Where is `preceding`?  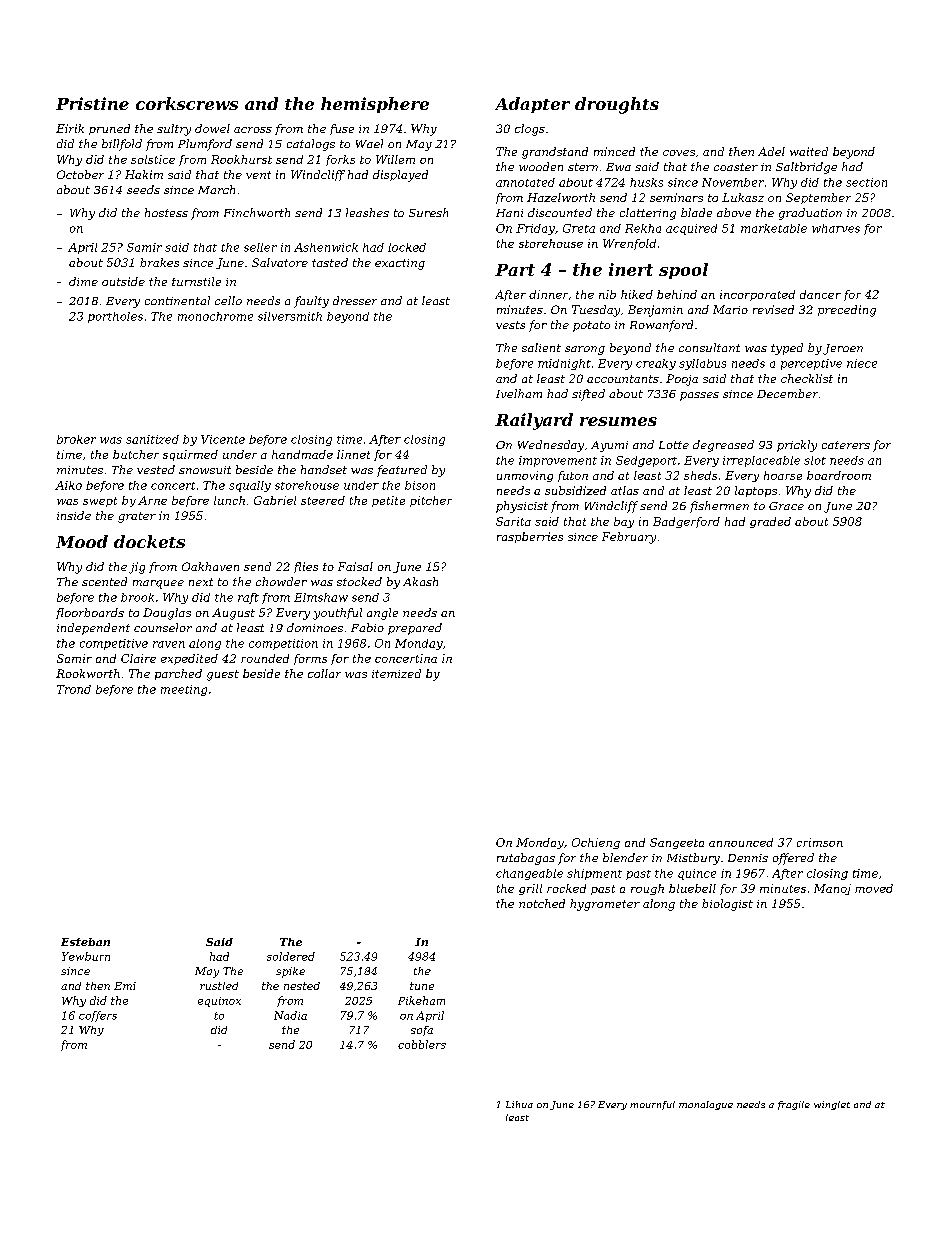
preceding is located at coordinates (847, 311).
